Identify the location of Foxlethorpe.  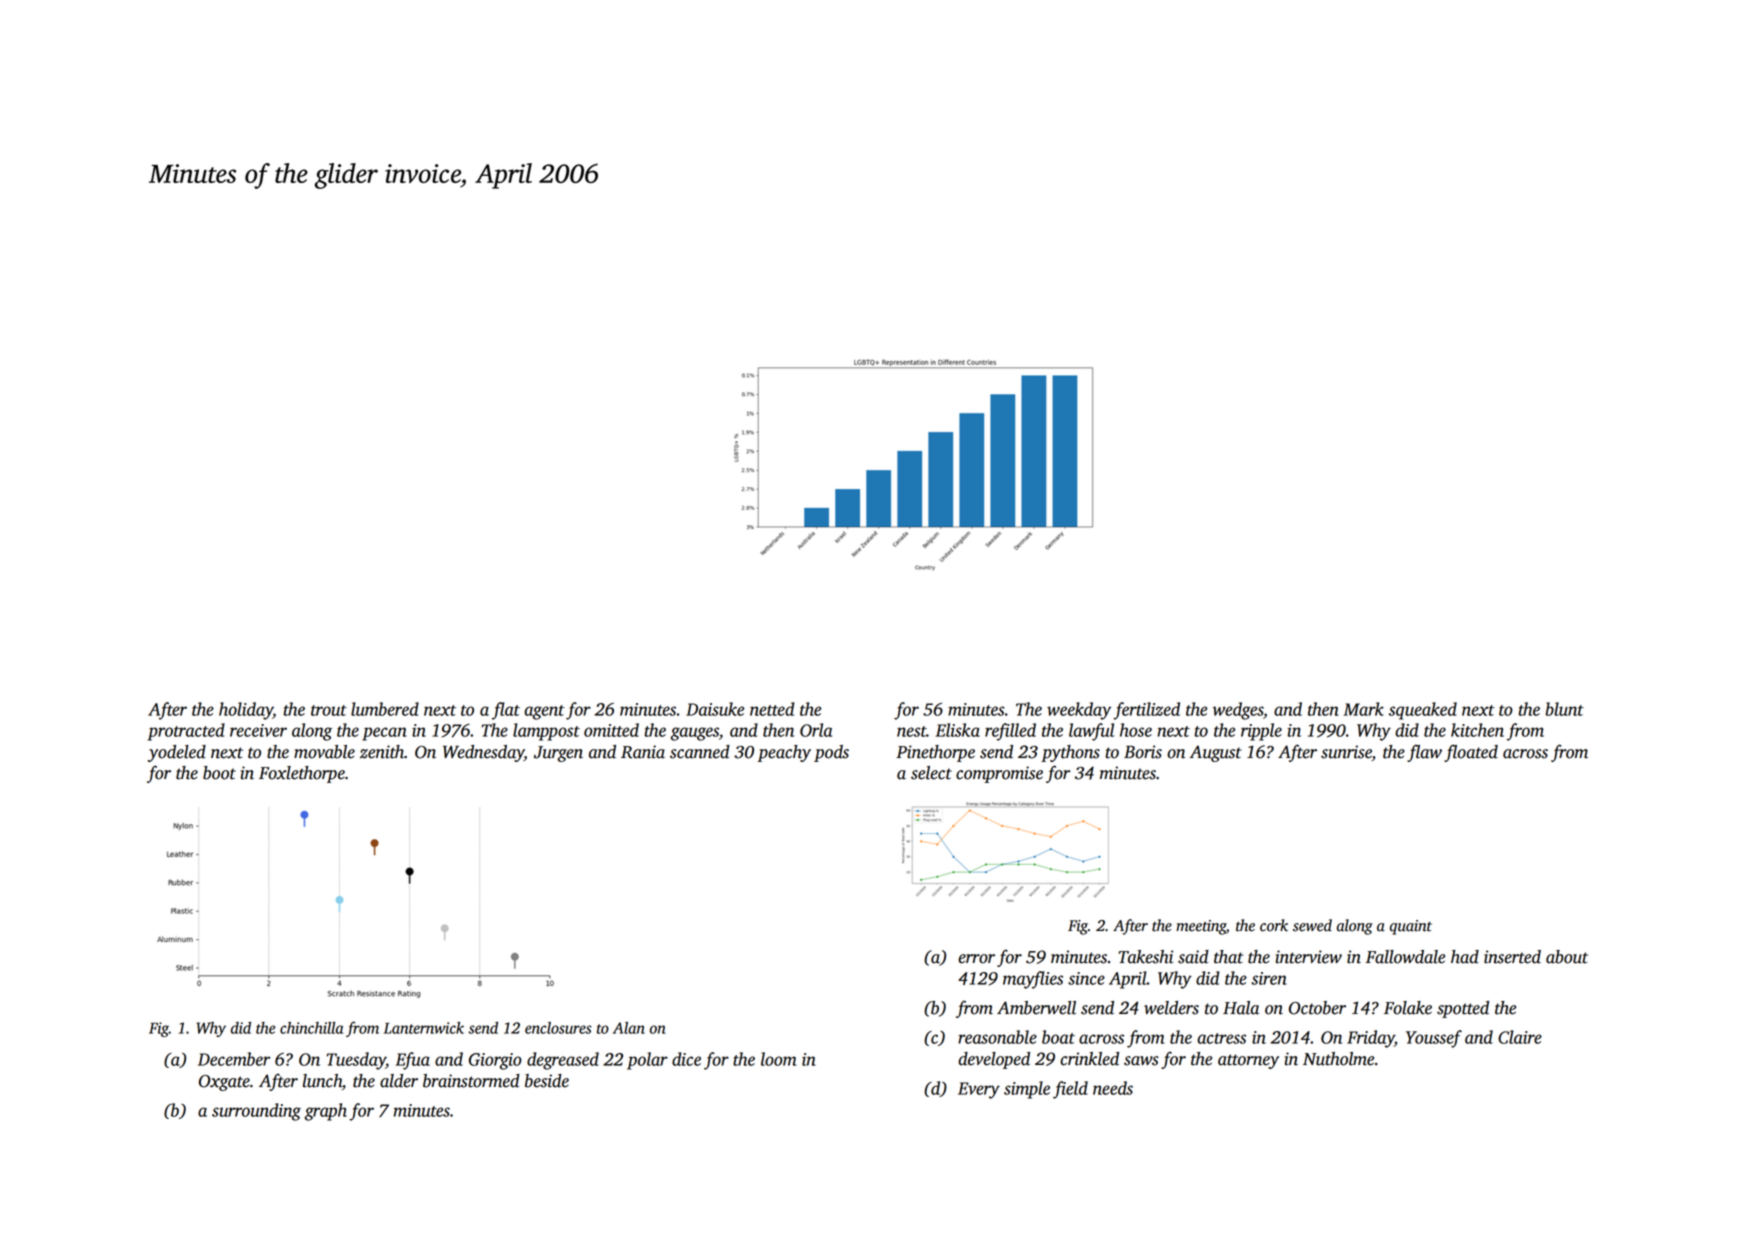
(302, 774).
